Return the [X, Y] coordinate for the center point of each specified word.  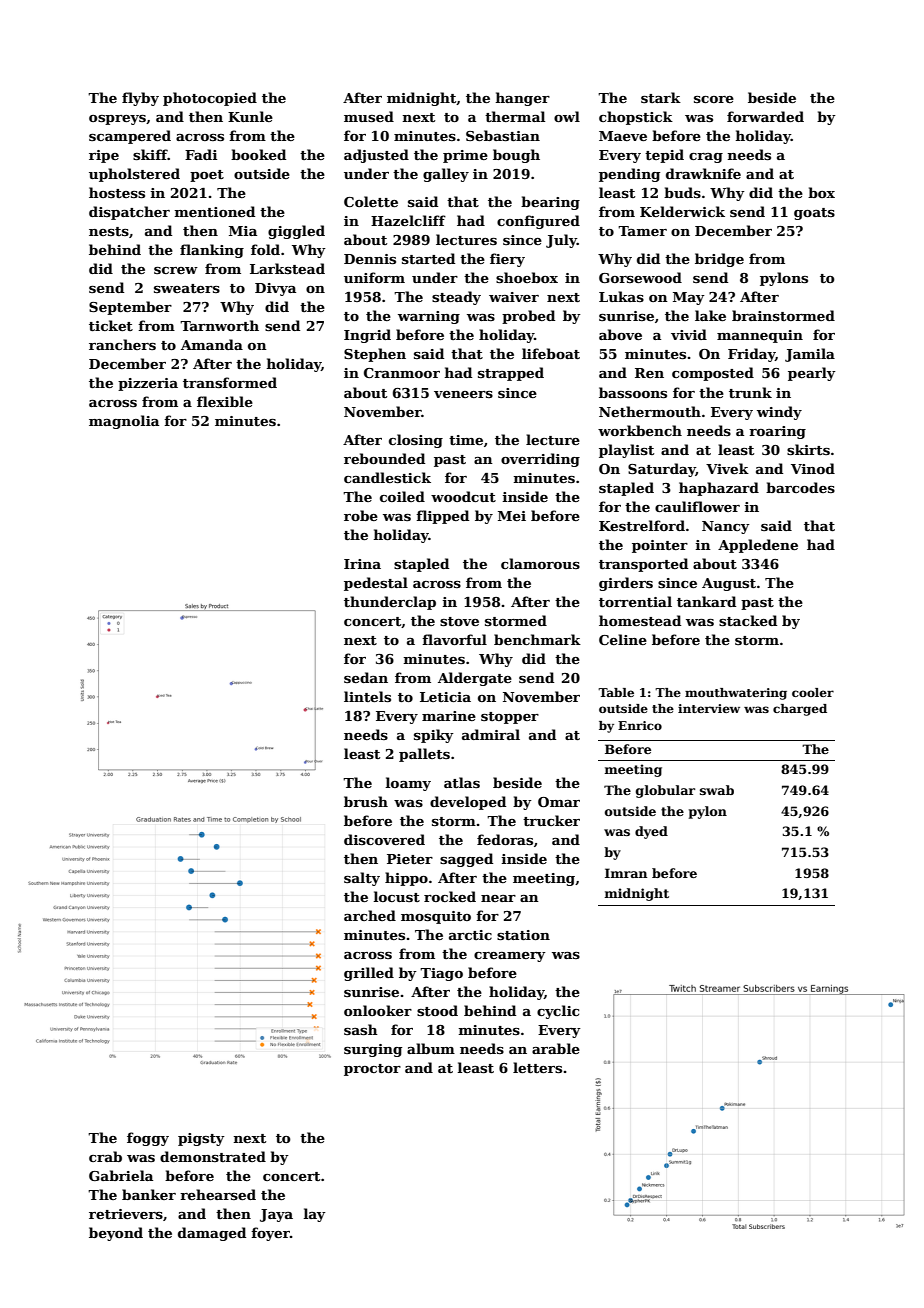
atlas [462, 782]
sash [361, 1029]
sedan [366, 677]
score [714, 99]
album [431, 1048]
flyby [140, 99]
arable [556, 1048]
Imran [626, 873]
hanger [523, 99]
